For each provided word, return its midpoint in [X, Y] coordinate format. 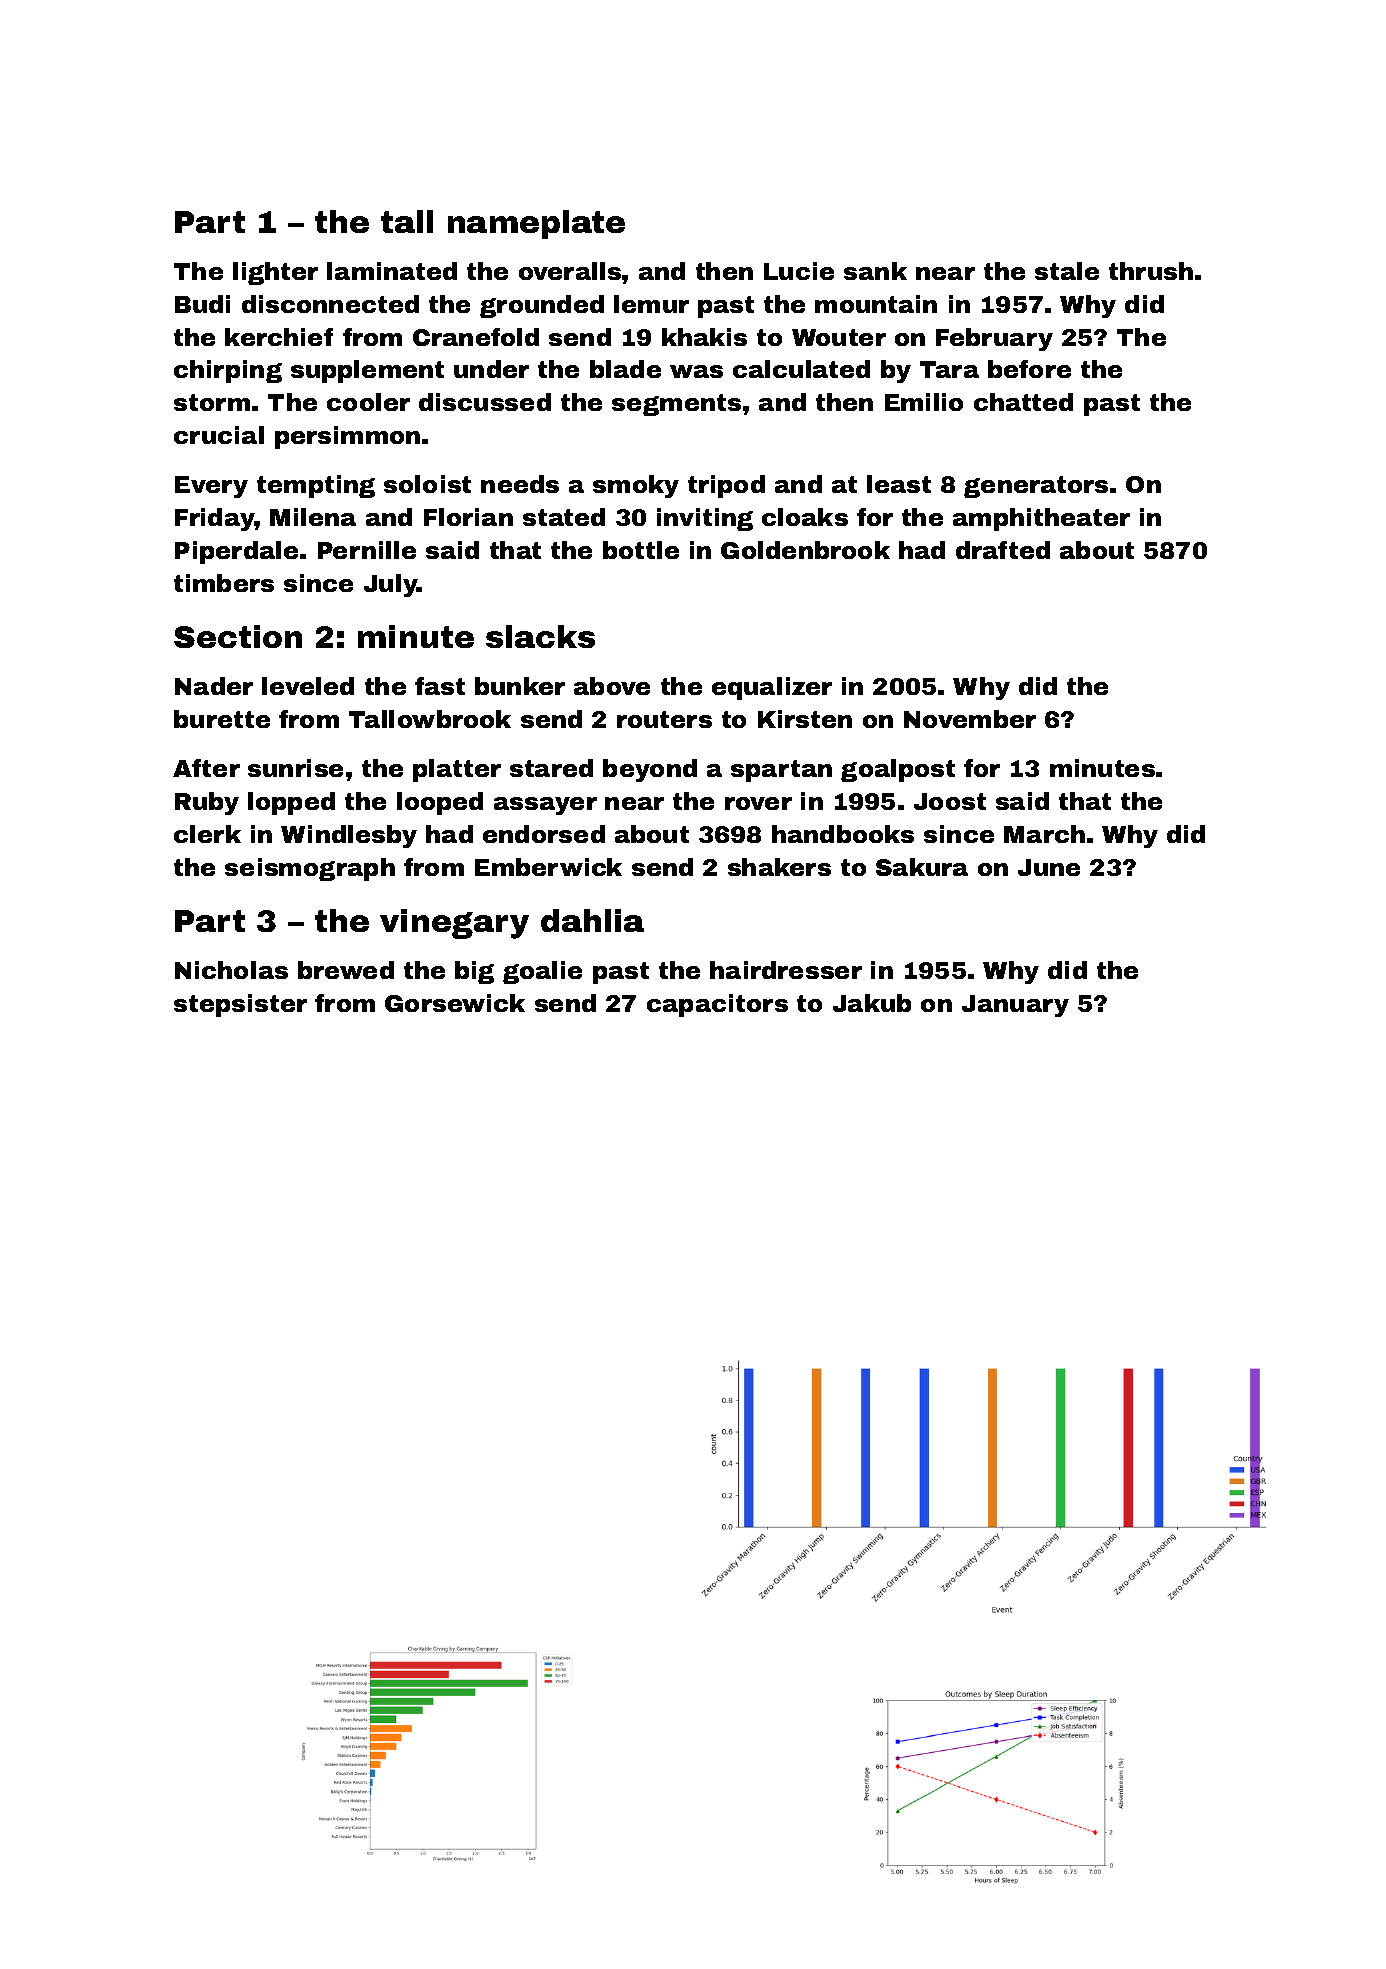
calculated [801, 369]
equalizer [772, 688]
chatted [1023, 402]
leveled [308, 686]
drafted [1003, 550]
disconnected [330, 304]
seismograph [310, 869]
